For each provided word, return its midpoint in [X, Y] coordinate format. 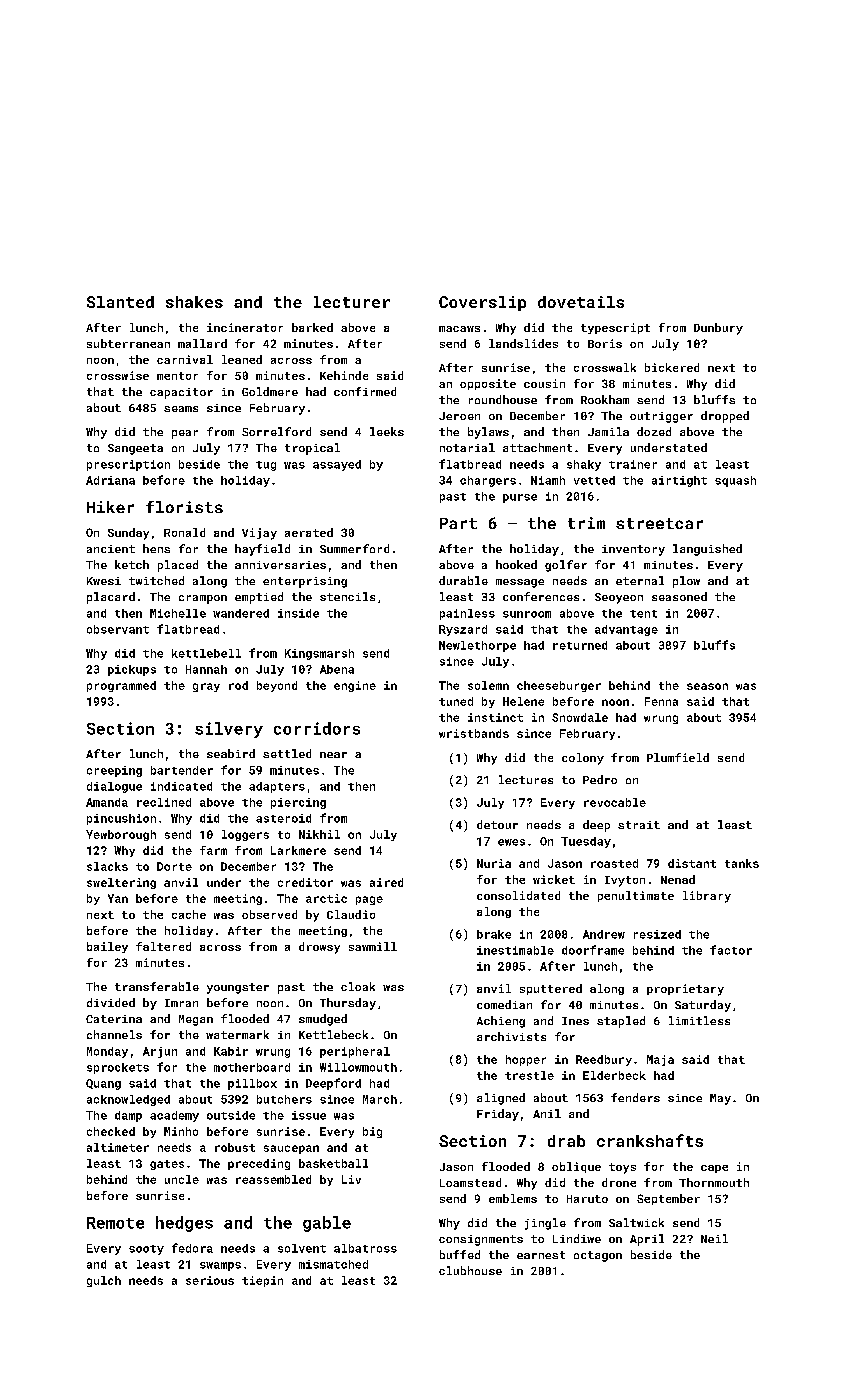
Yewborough [121, 835]
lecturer [352, 302]
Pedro [600, 779]
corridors [317, 728]
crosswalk [605, 367]
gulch [104, 1281]
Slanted [120, 302]
